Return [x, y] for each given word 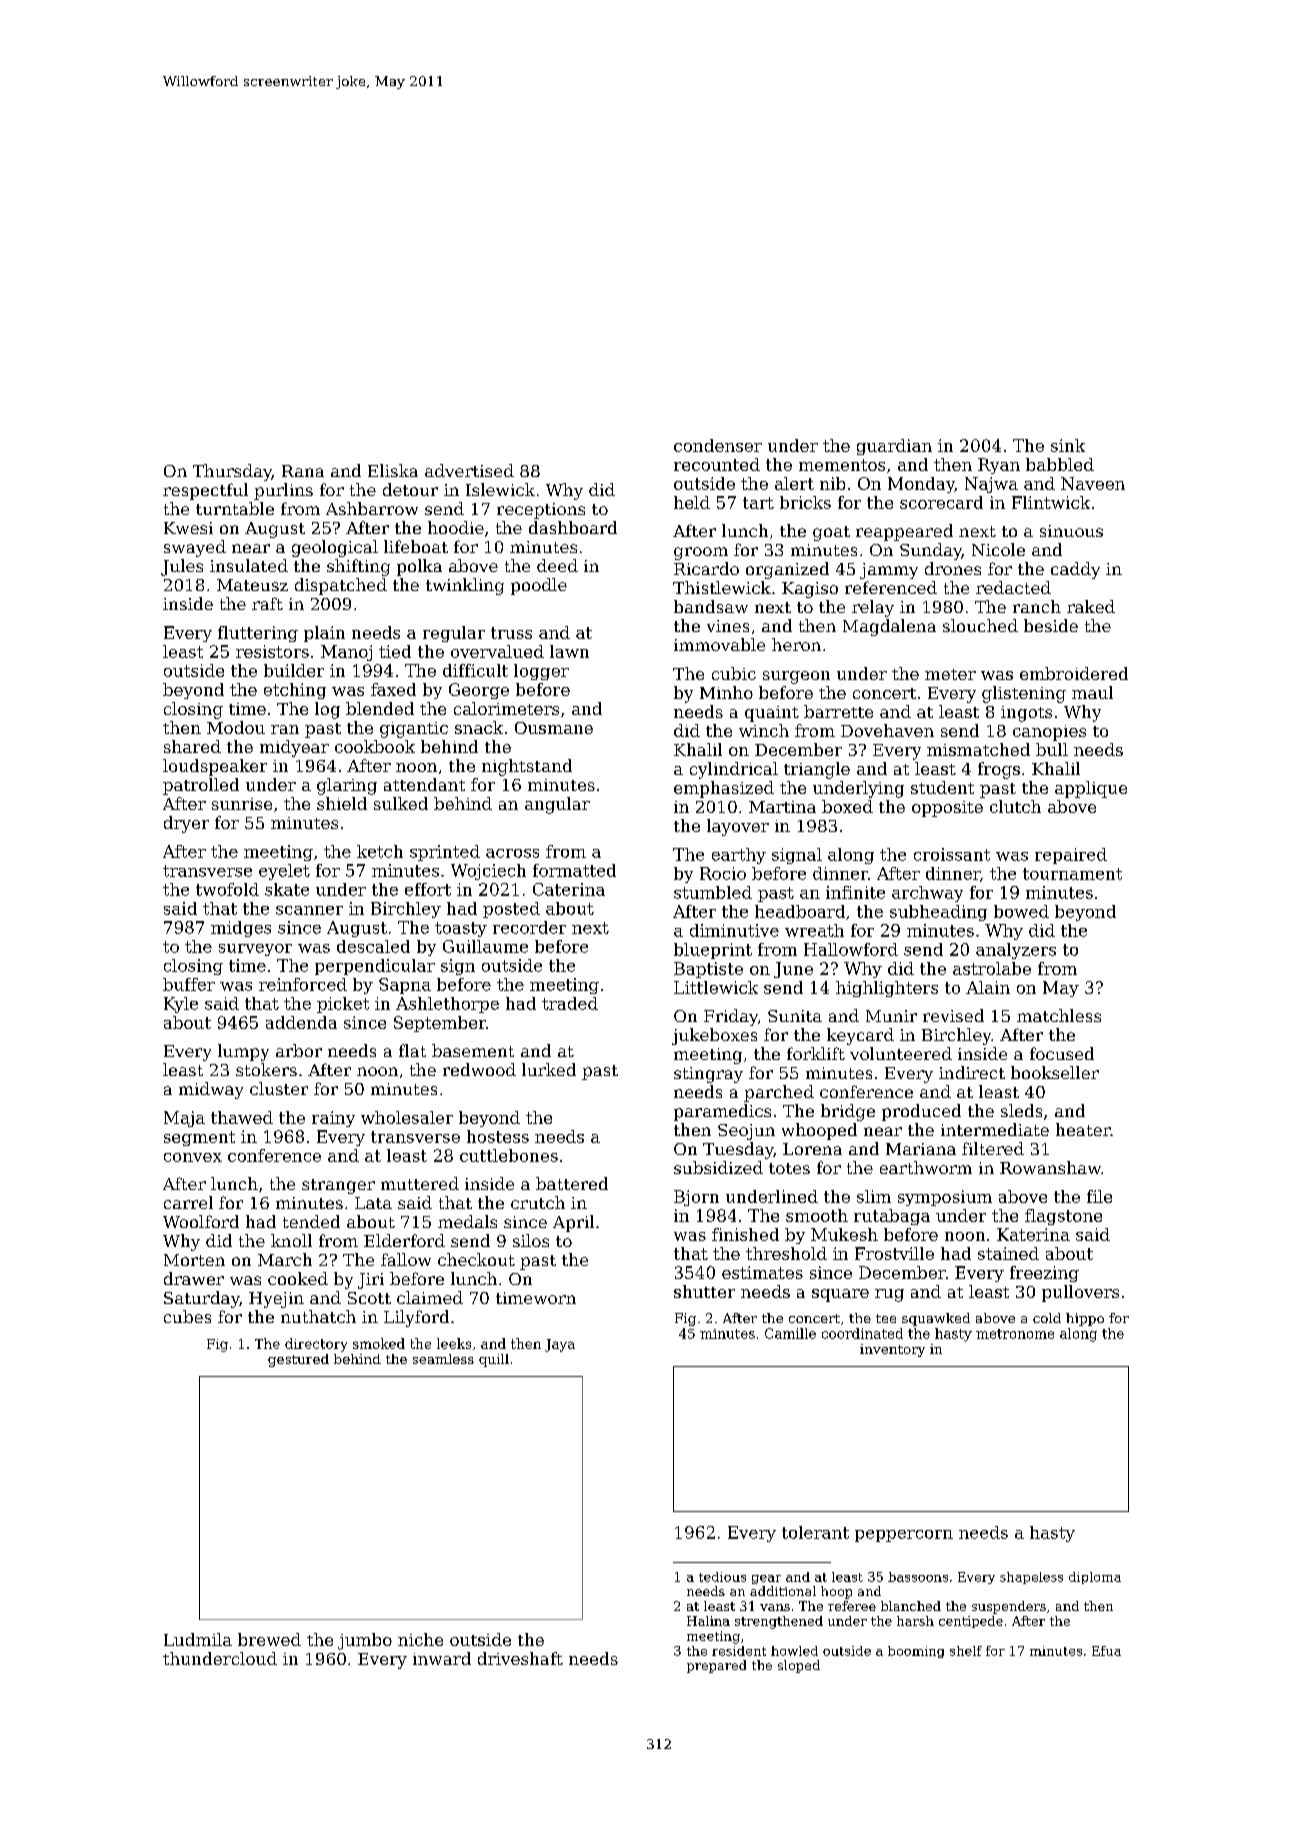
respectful [205, 491]
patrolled [201, 786]
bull [1052, 749]
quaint [772, 714]
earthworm [926, 1167]
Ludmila [198, 1639]
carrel [188, 1202]
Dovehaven [887, 730]
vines [728, 626]
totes [789, 1168]
